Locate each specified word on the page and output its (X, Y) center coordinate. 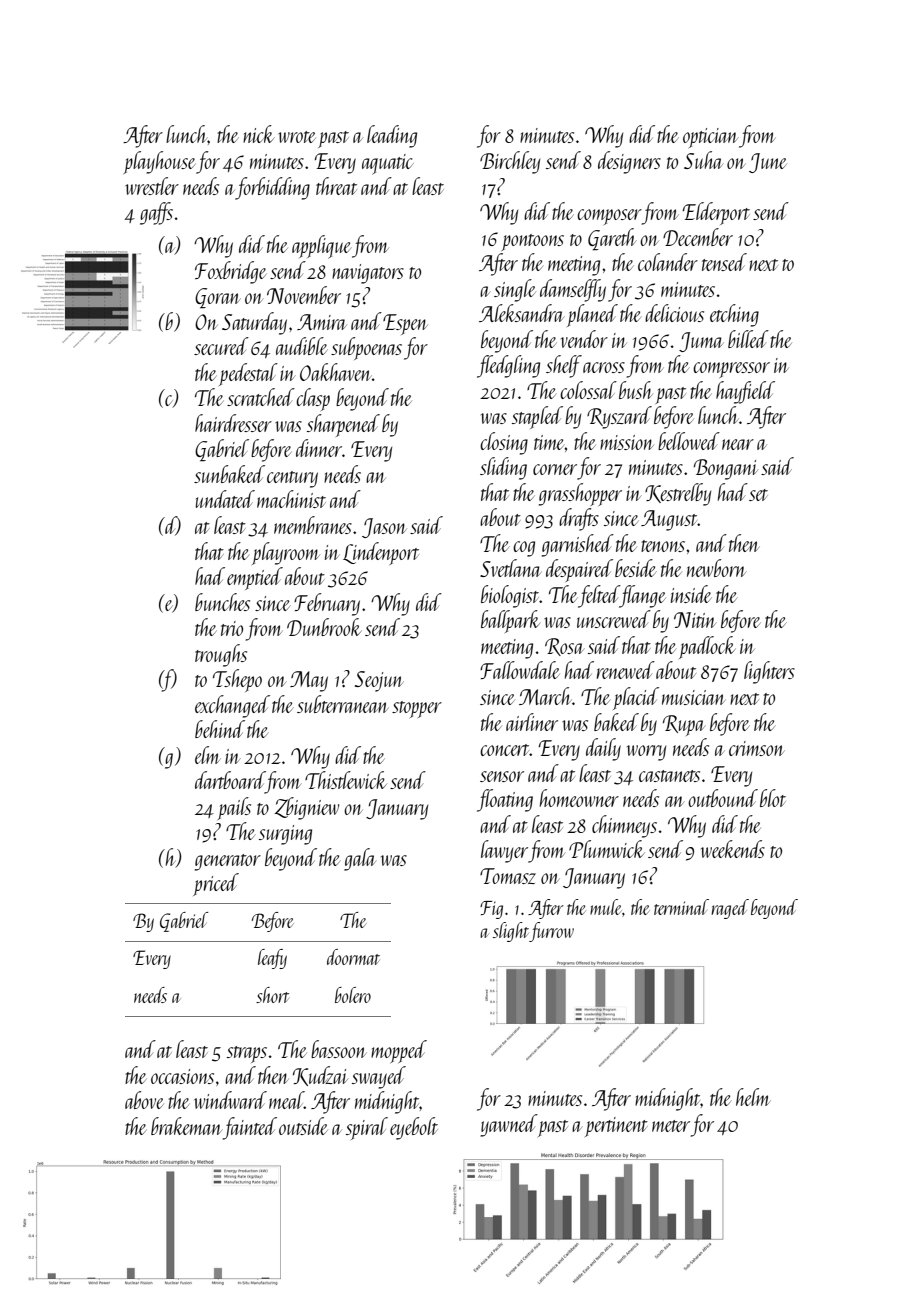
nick (259, 134)
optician (710, 138)
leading (392, 136)
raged (730, 909)
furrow (551, 932)
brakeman (186, 1126)
